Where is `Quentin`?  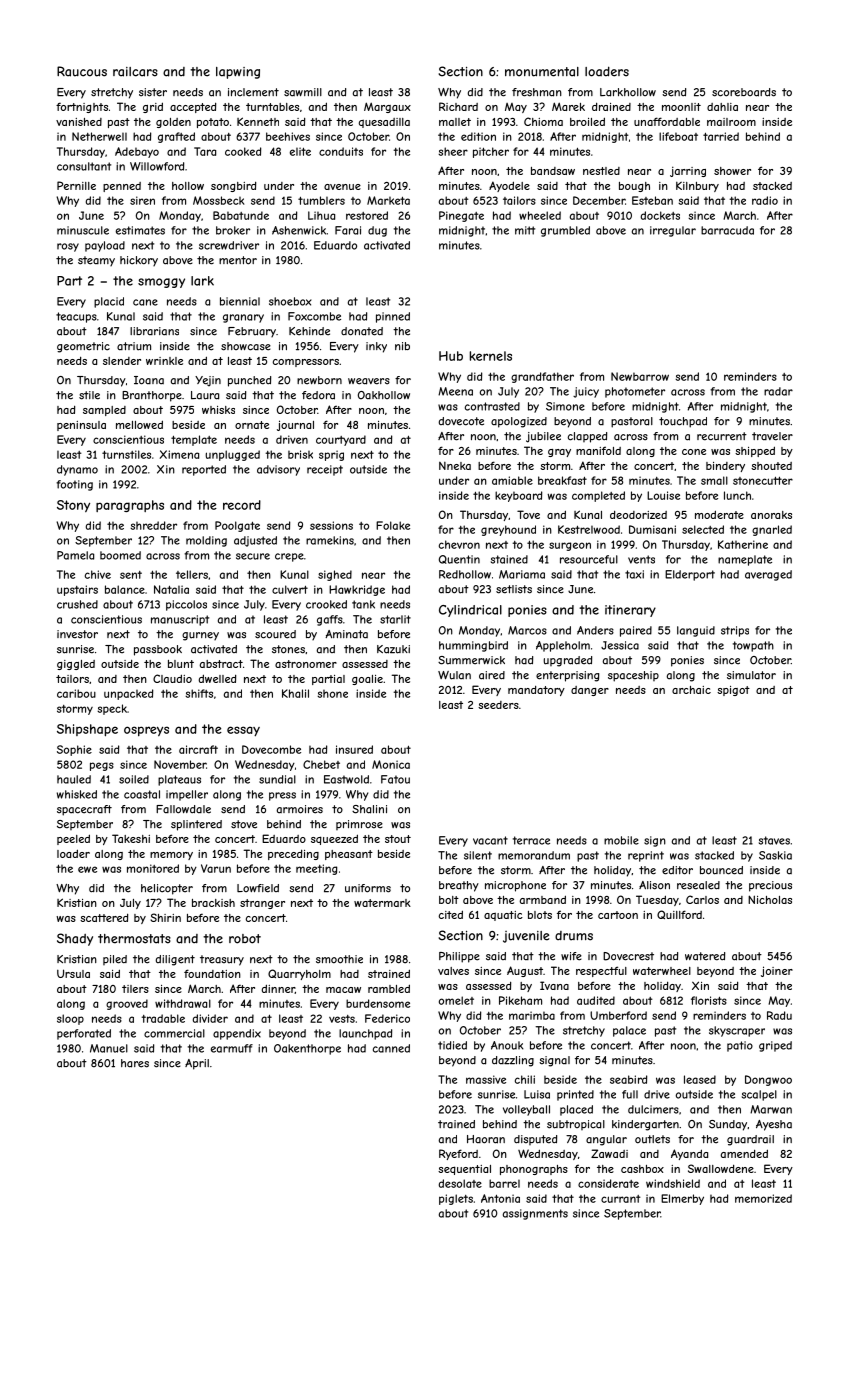
Quentin is located at coordinates (459, 559).
